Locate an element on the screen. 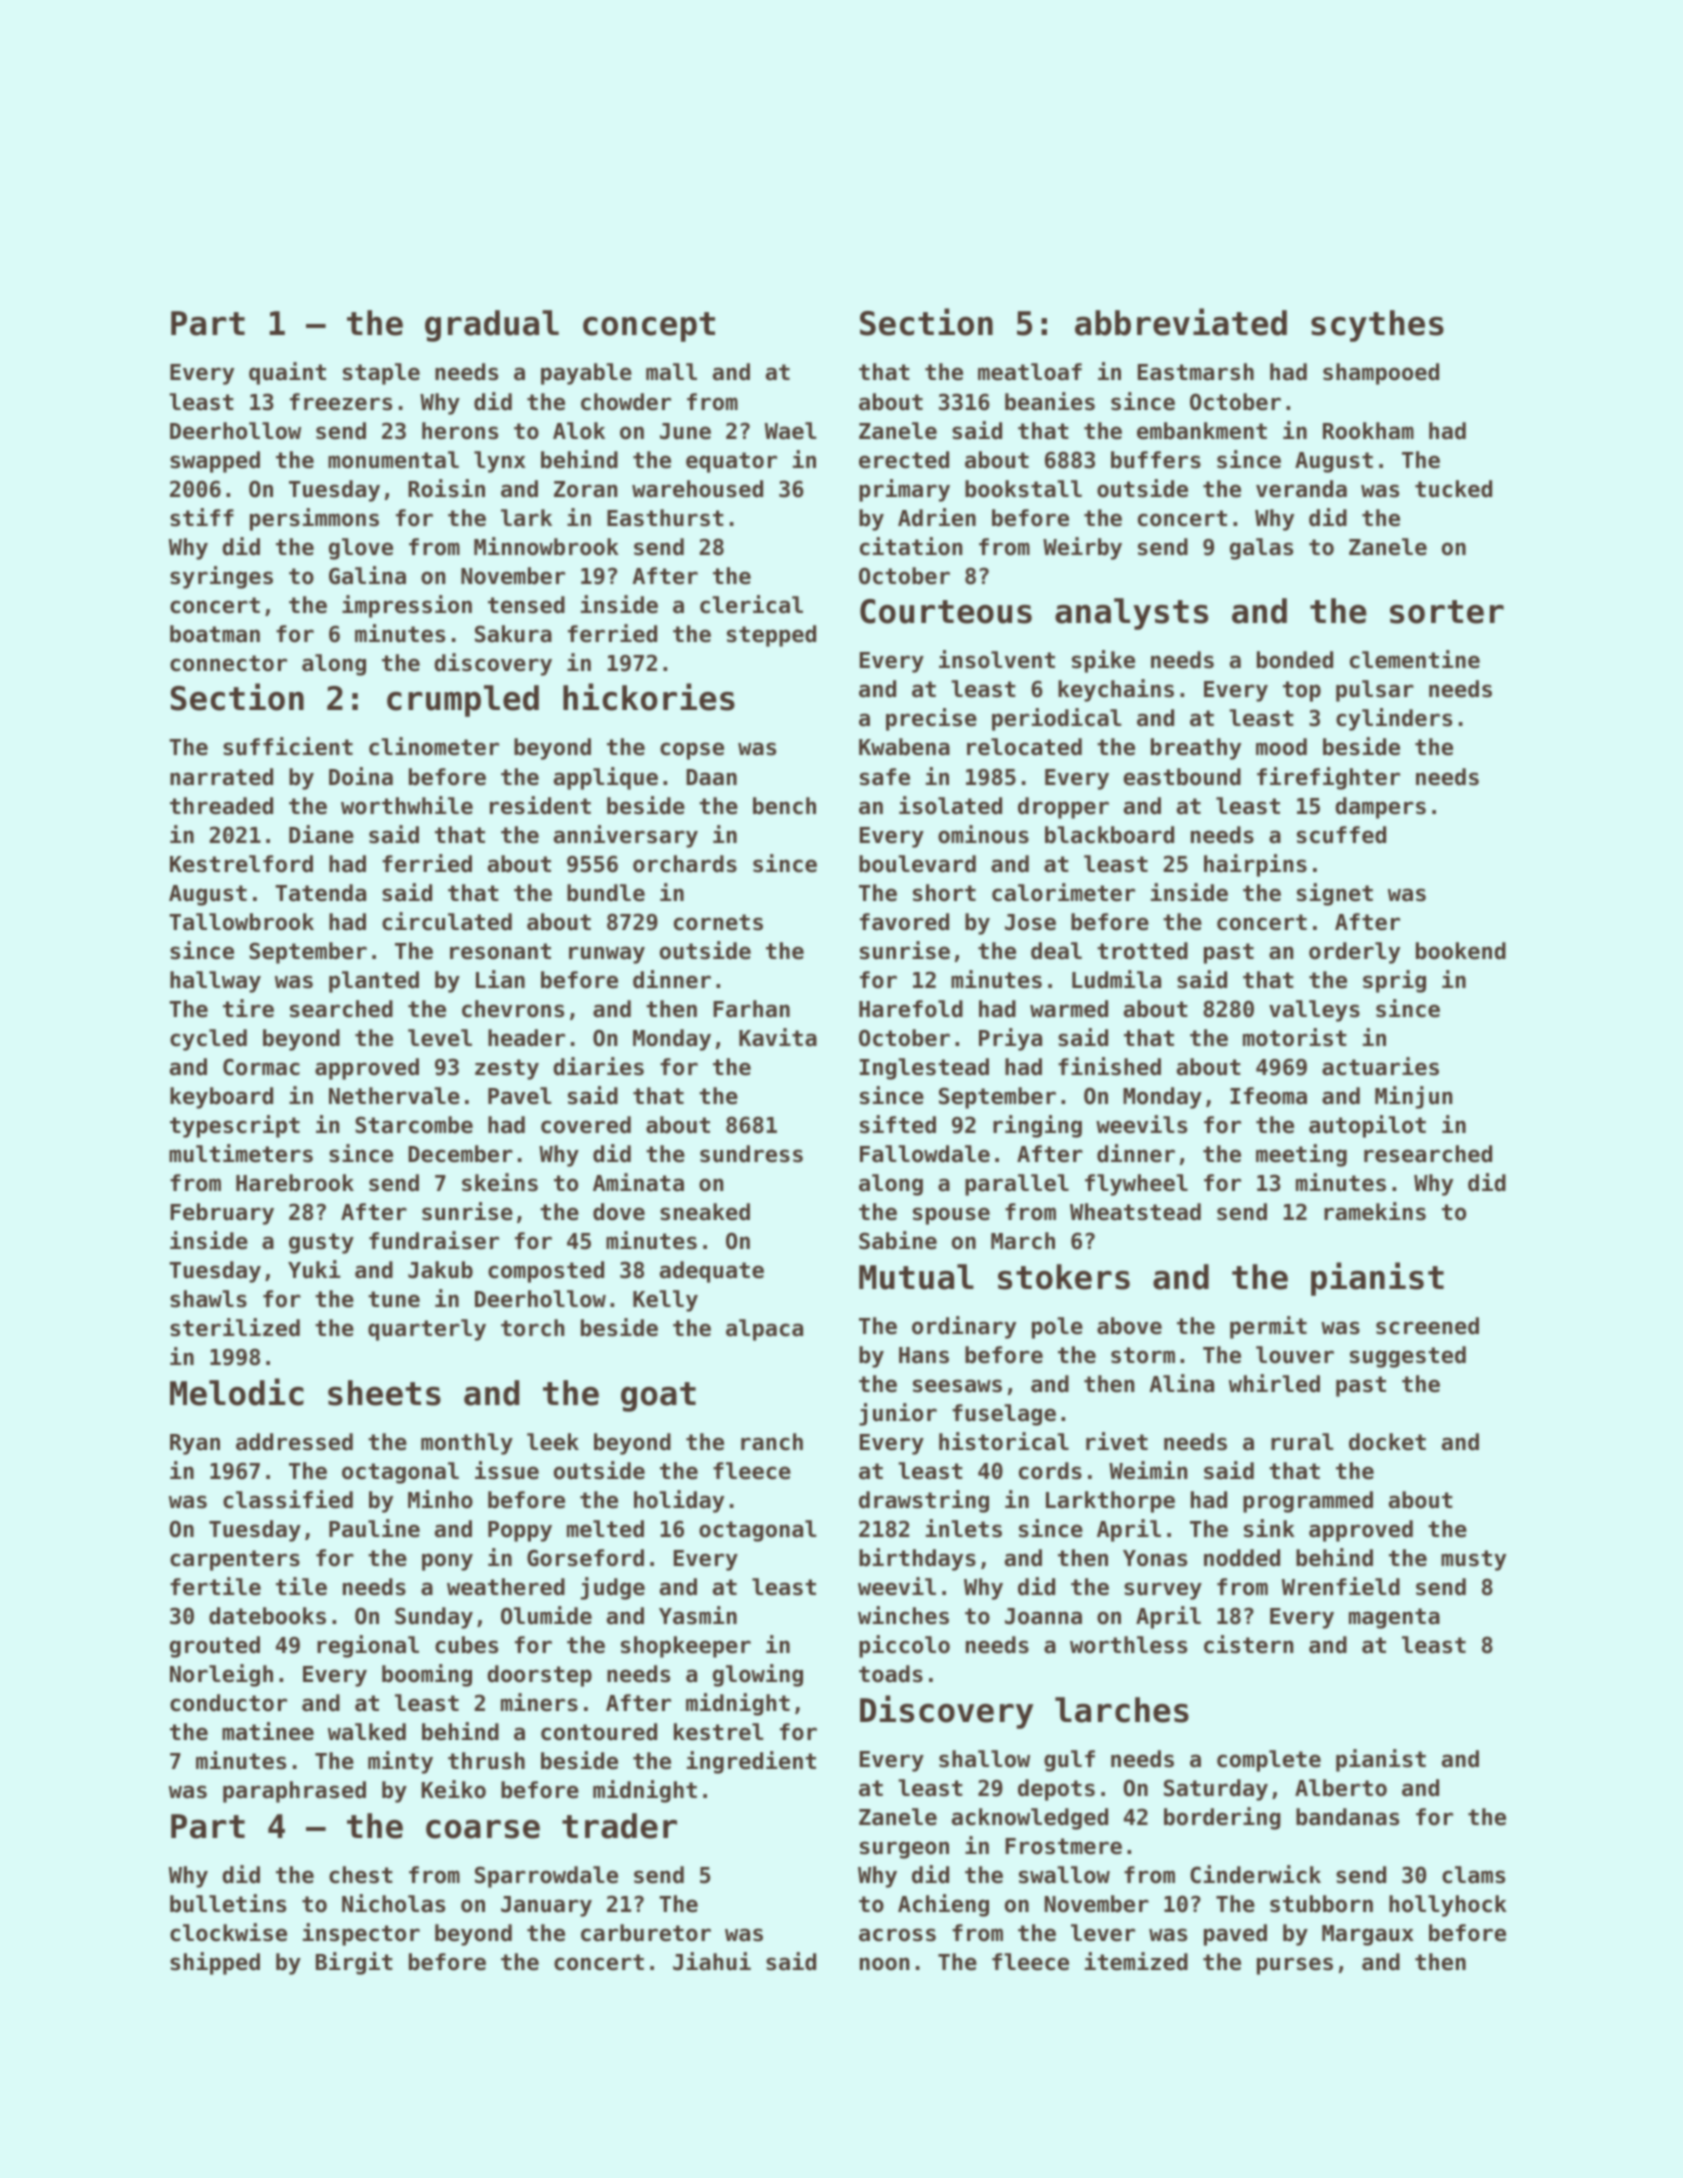 Image resolution: width=1683 pixels, height=2178 pixels. quaint is located at coordinates (287, 373).
